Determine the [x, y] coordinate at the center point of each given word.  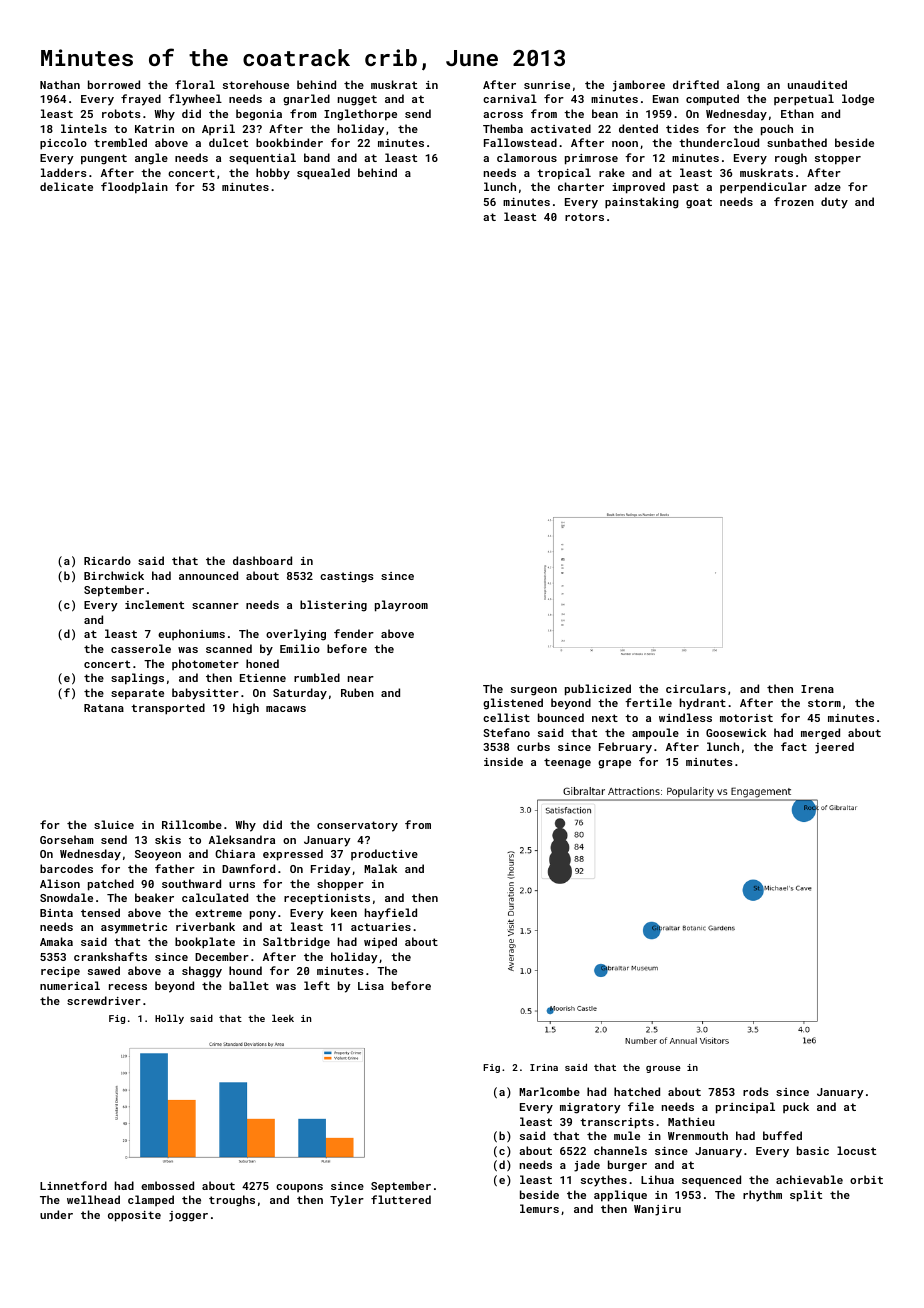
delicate [66, 186]
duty [834, 203]
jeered [834, 748]
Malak [380, 868]
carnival [510, 98]
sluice [114, 824]
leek [283, 1018]
